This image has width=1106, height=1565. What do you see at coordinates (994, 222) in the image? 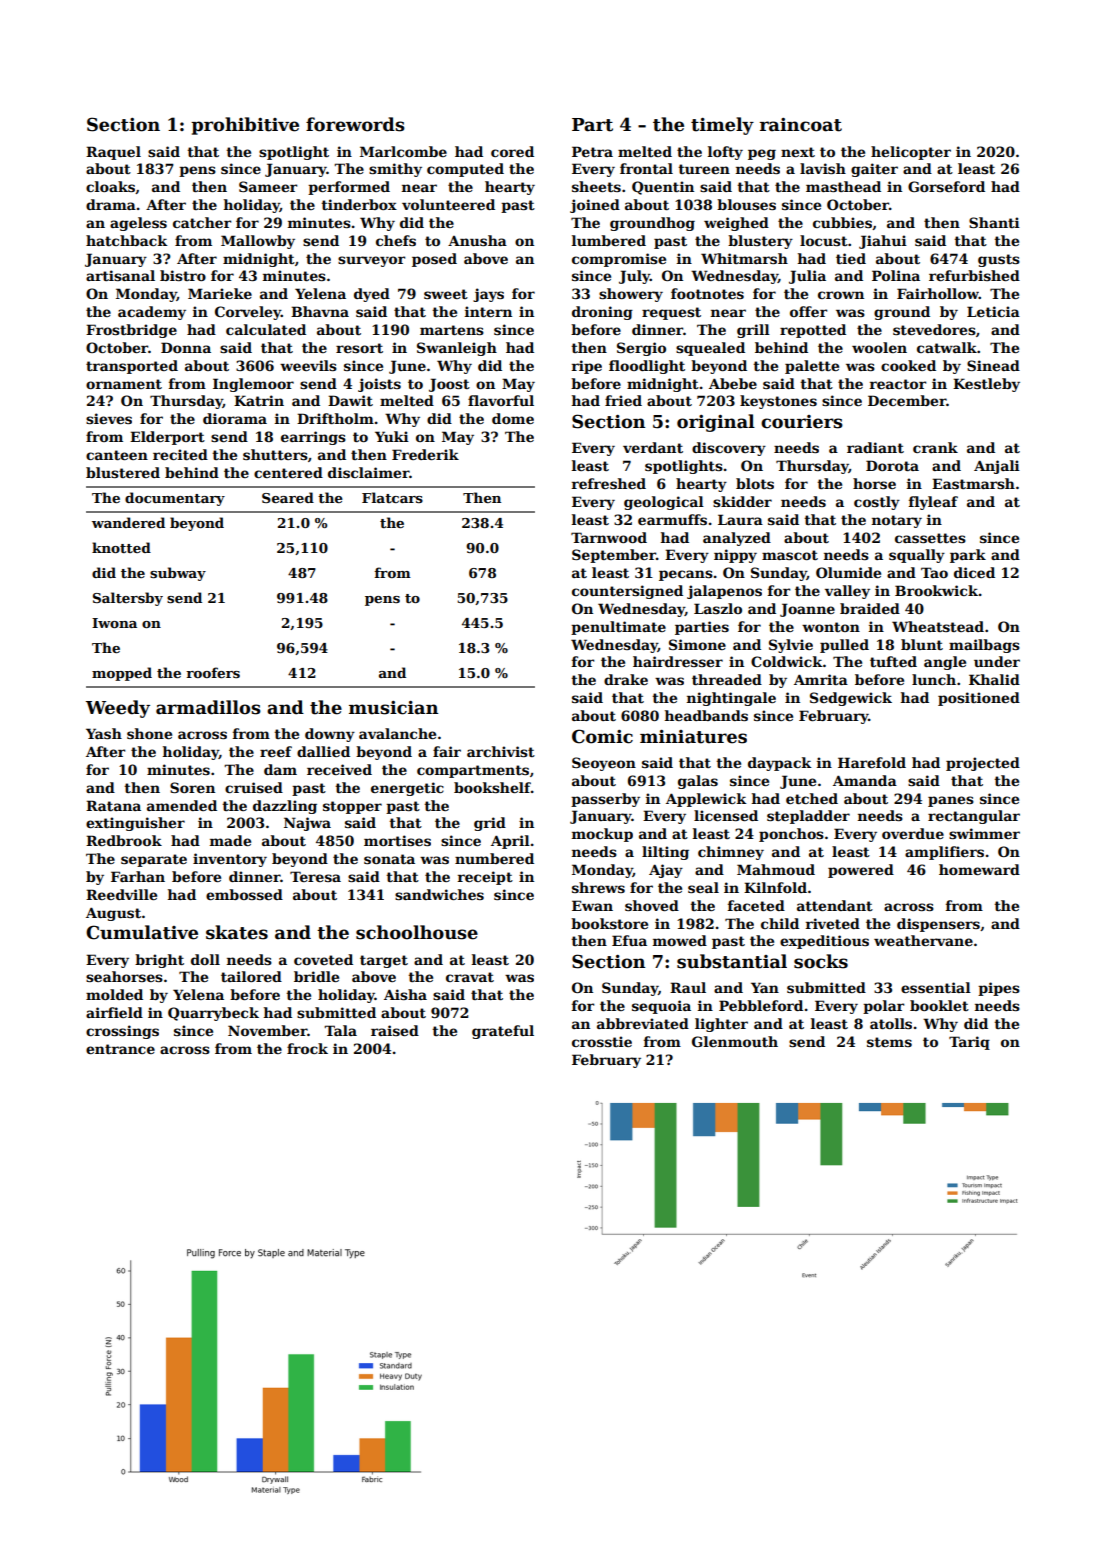
I see `Shanti` at bounding box center [994, 222].
